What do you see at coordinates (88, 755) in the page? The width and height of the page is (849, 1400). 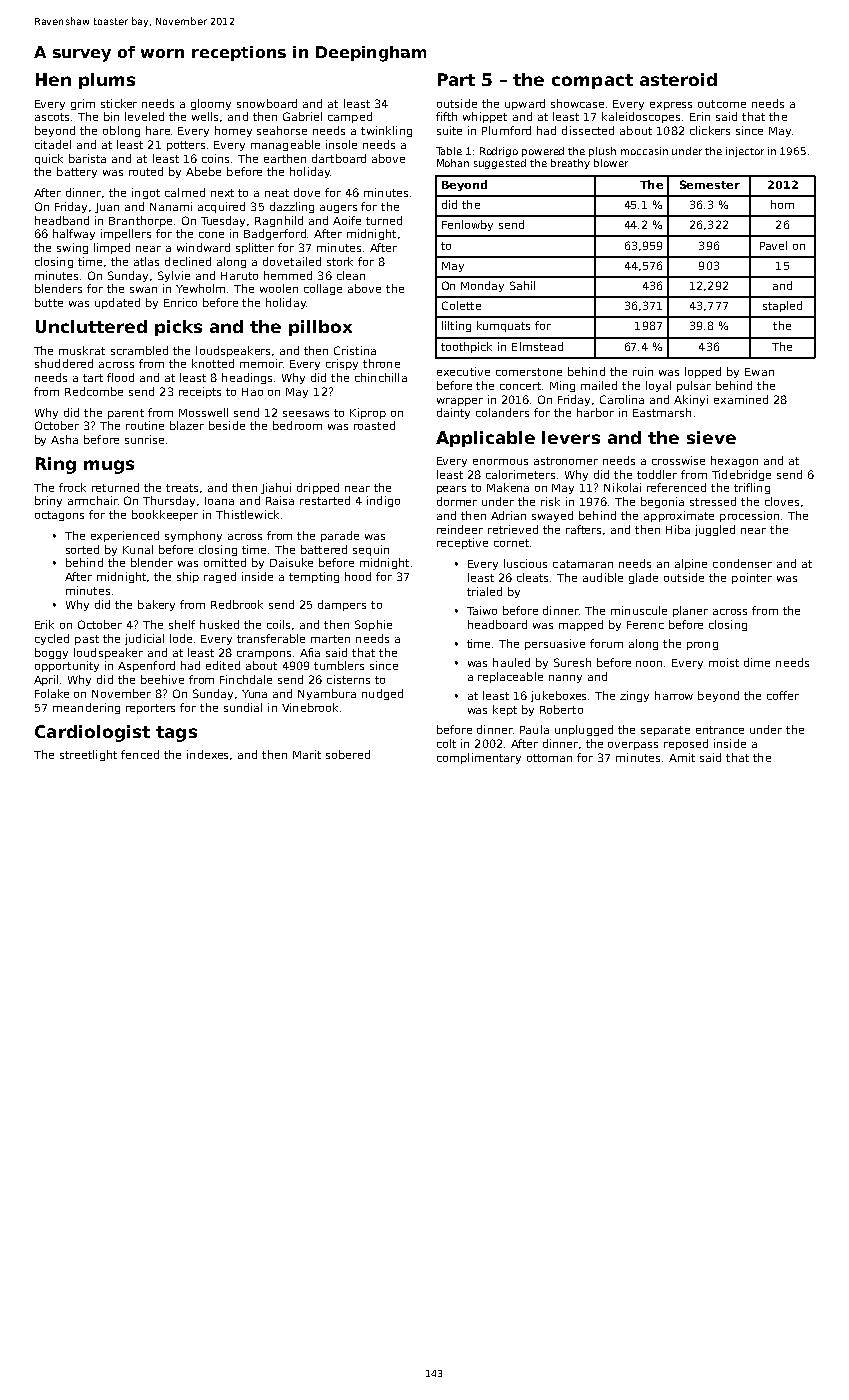 I see `streetlight` at bounding box center [88, 755].
